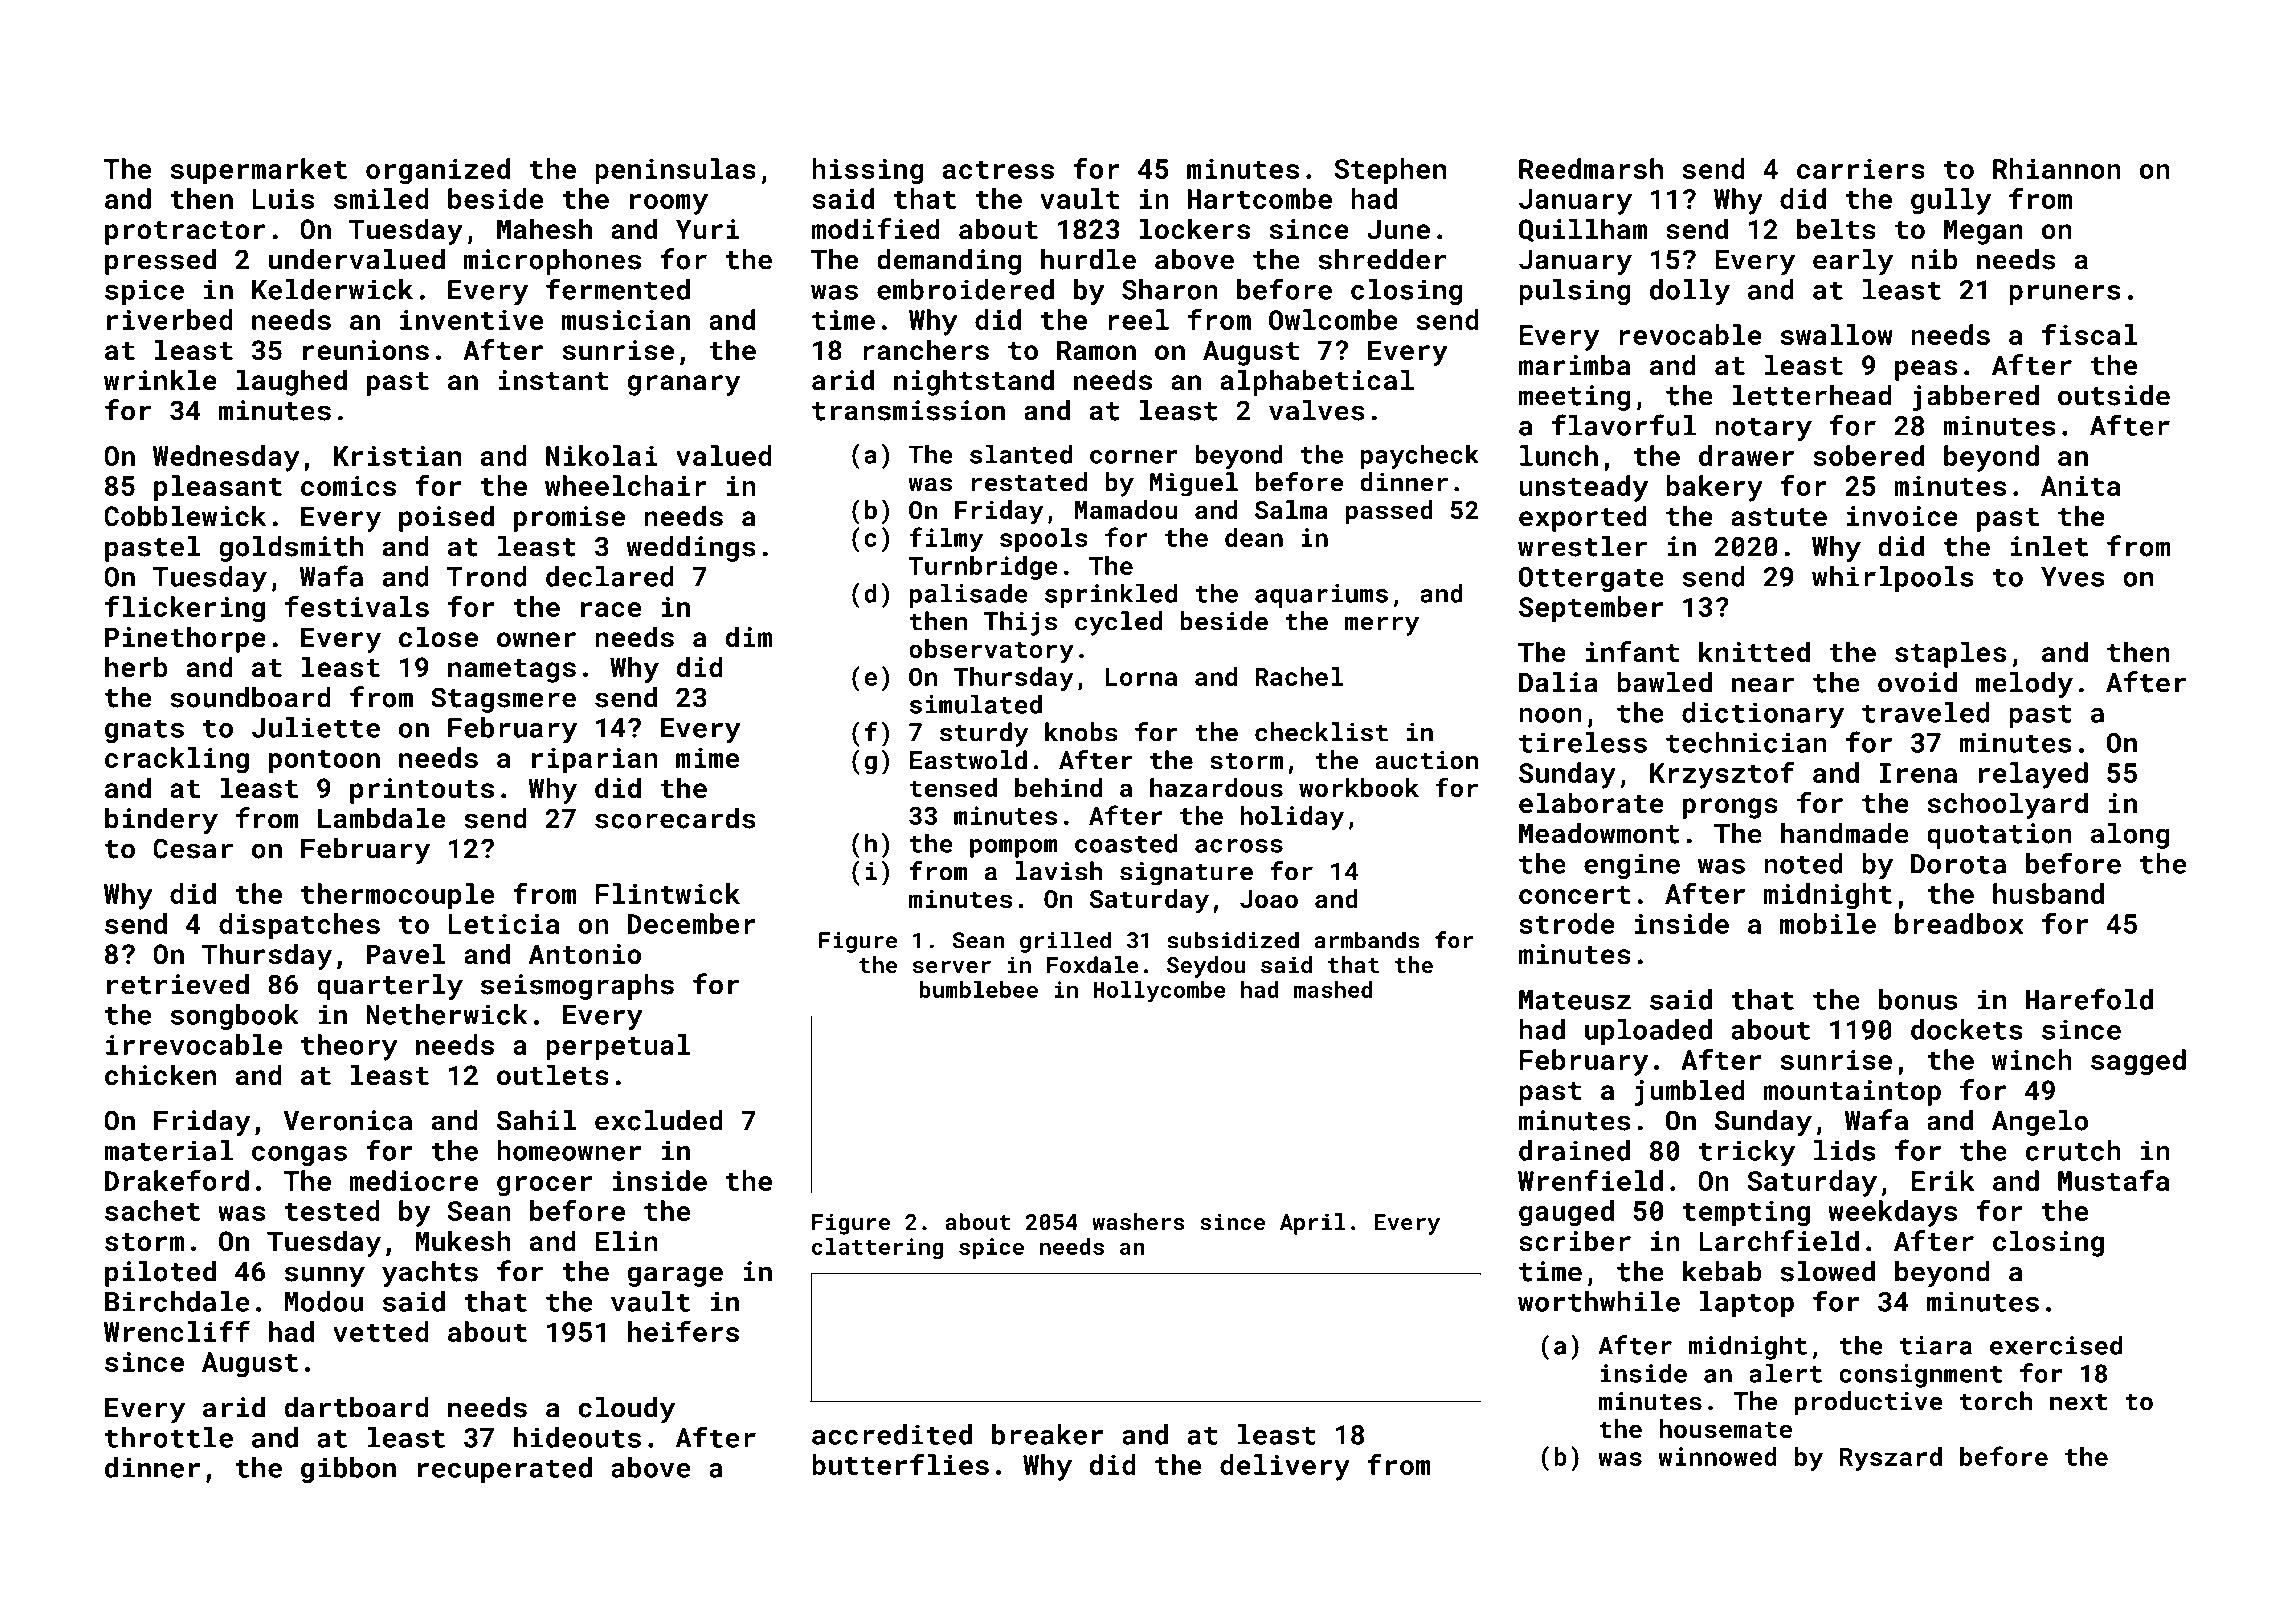 The width and height of the screenshot is (2292, 1620). I want to click on coasted, so click(1126, 843).
